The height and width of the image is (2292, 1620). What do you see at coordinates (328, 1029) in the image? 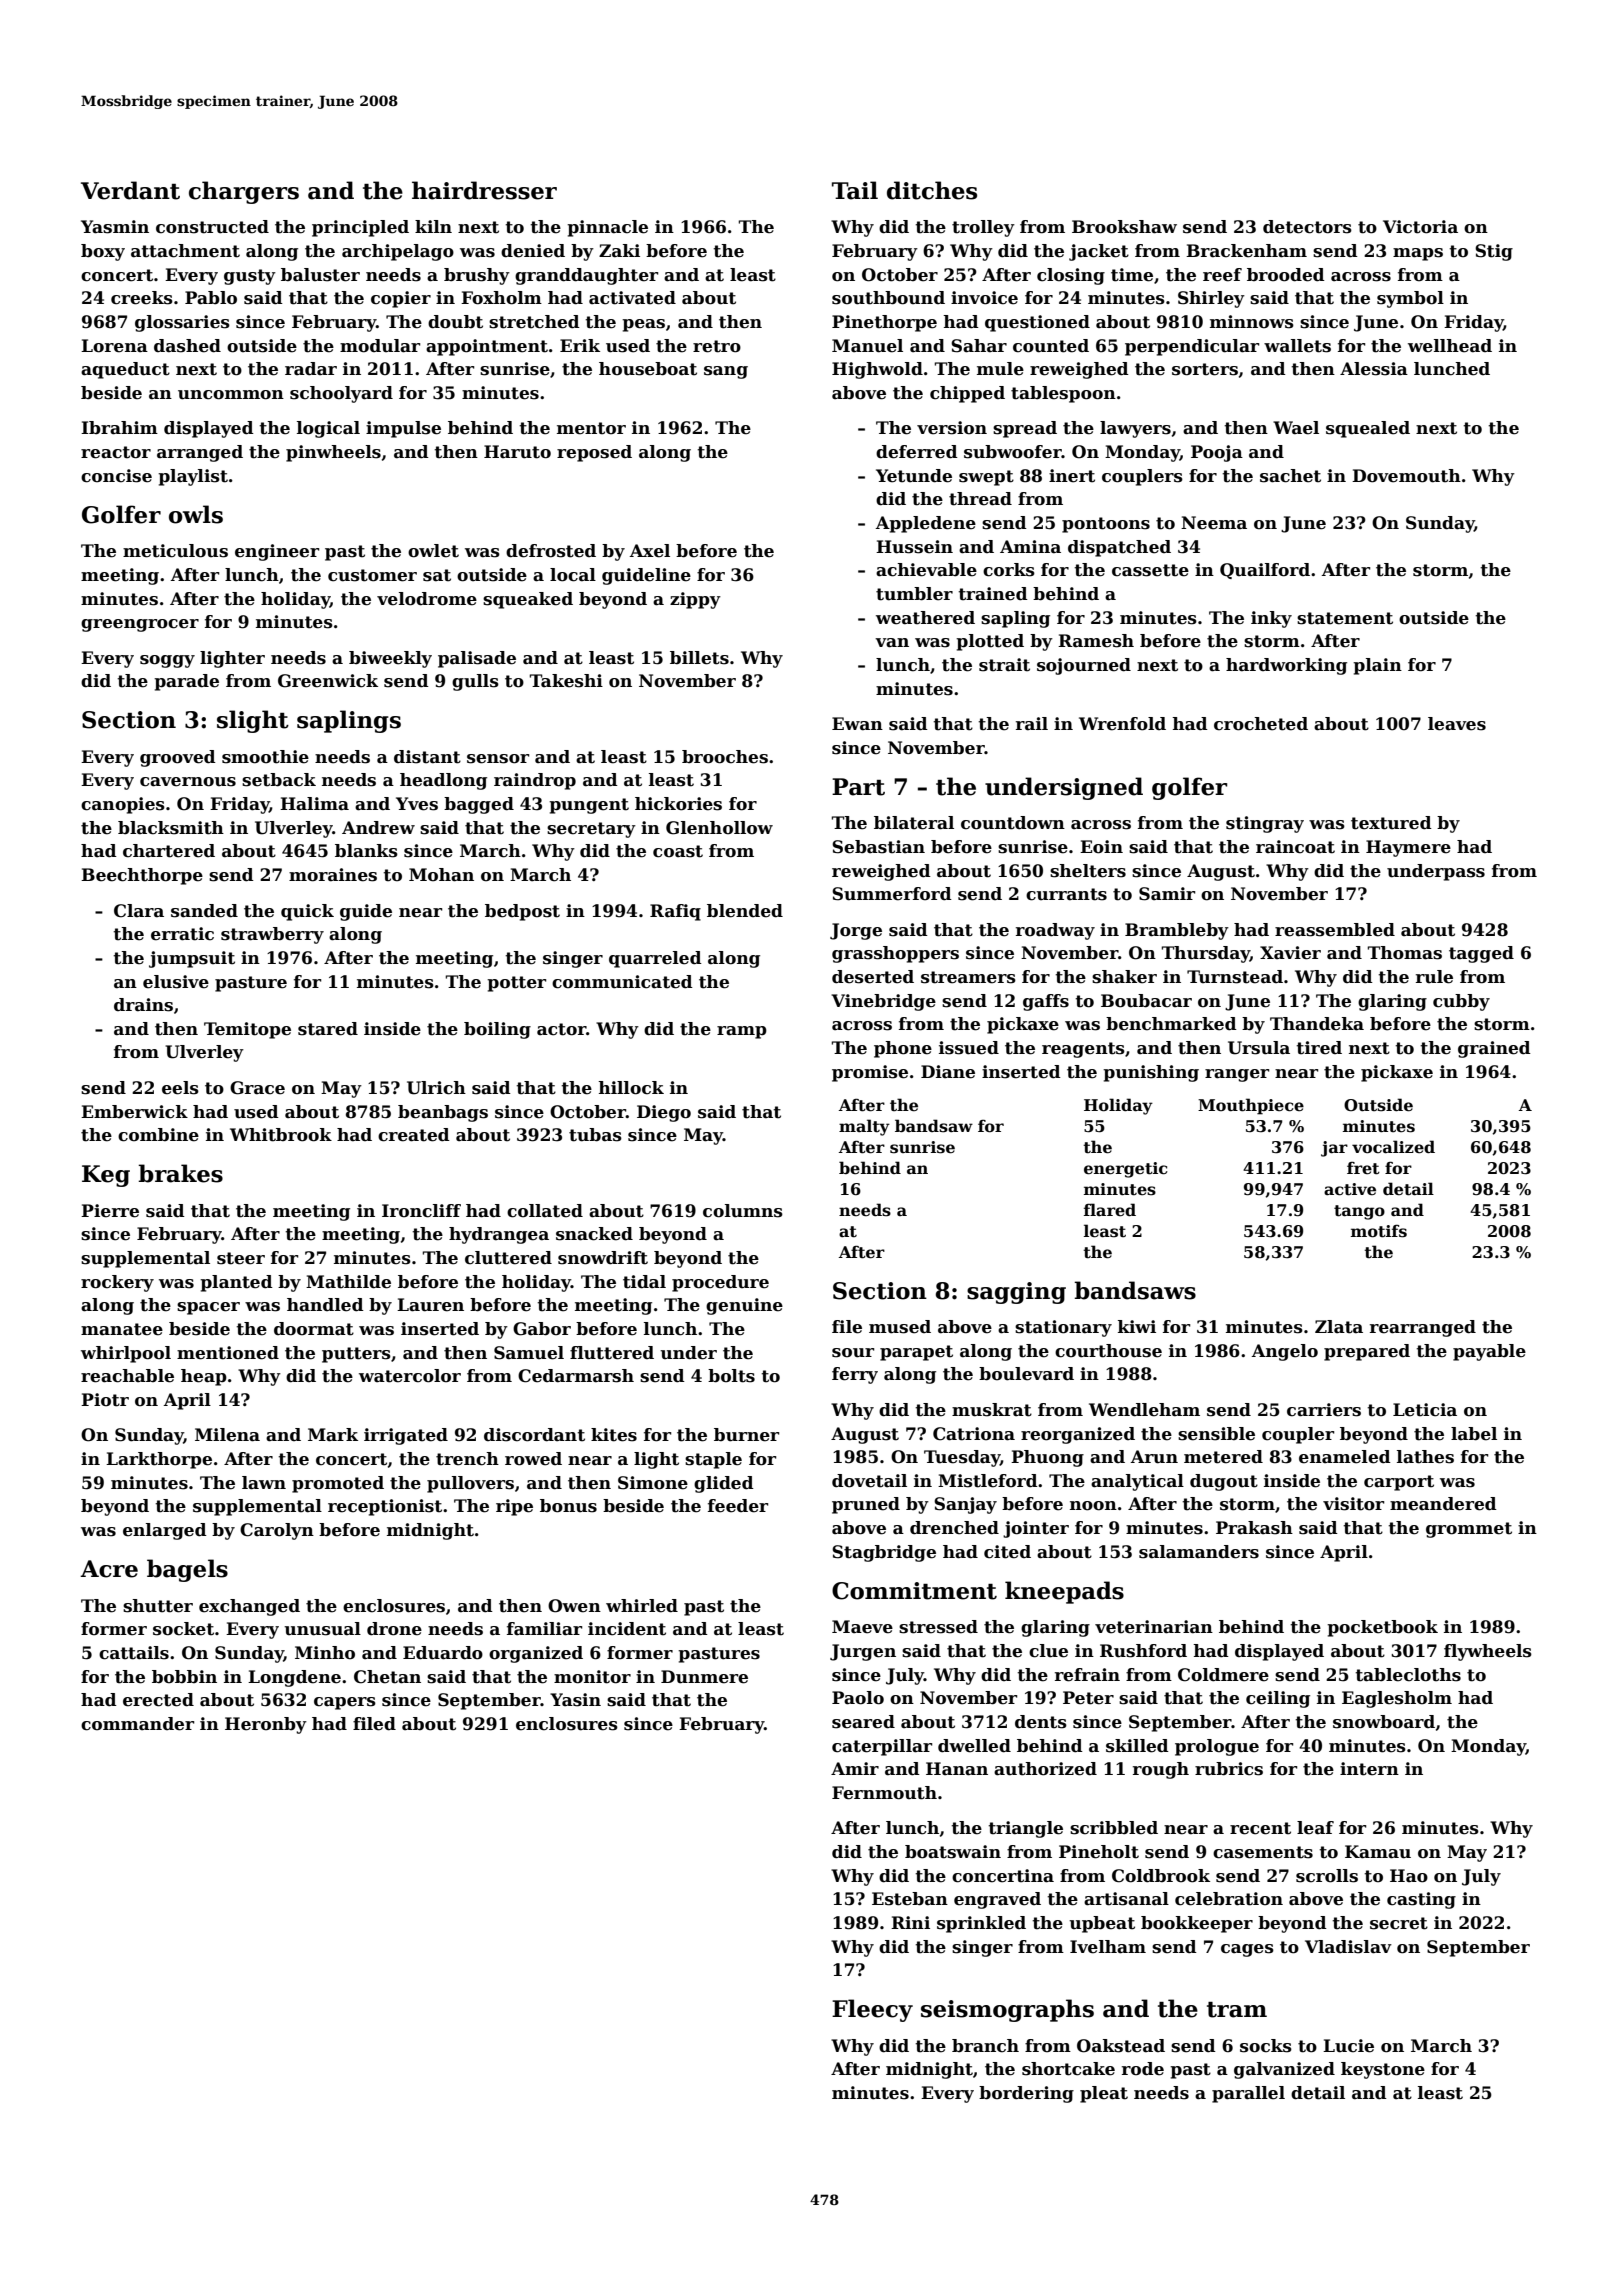
I see `stared` at bounding box center [328, 1029].
